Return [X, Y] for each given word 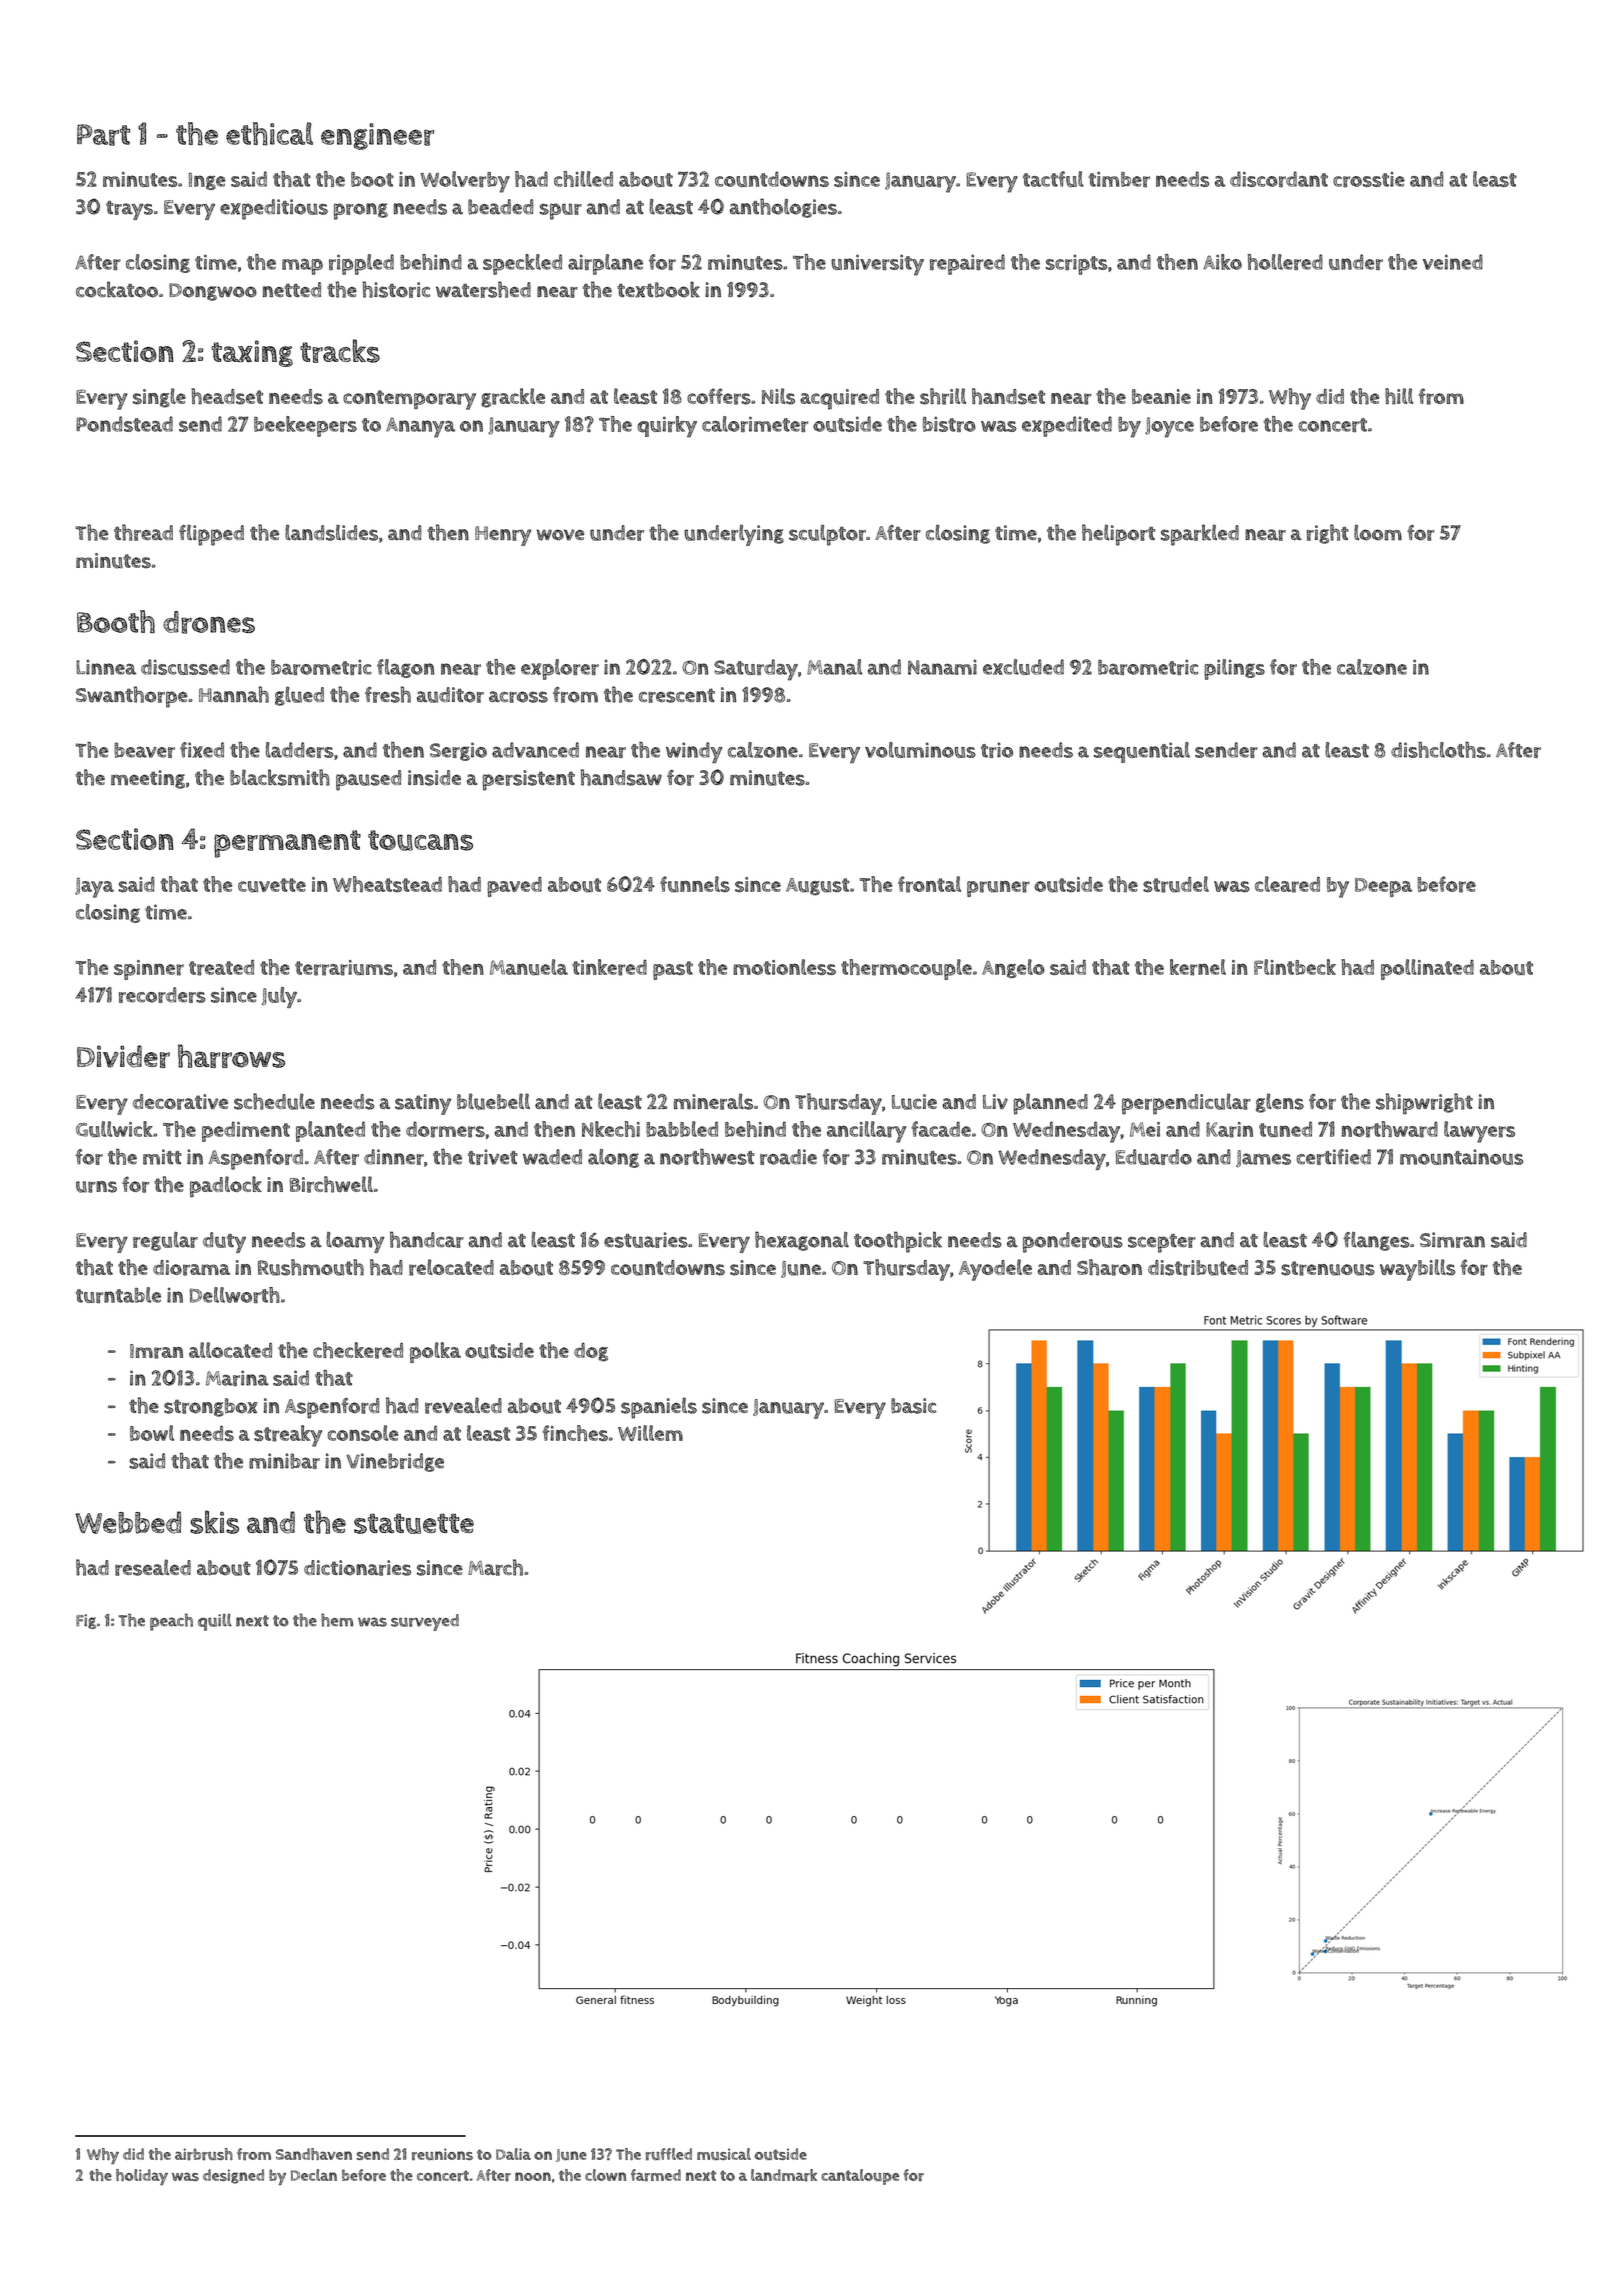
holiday [142, 2177]
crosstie [1369, 180]
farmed [656, 2175]
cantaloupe [860, 2177]
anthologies [783, 208]
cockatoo [117, 289]
